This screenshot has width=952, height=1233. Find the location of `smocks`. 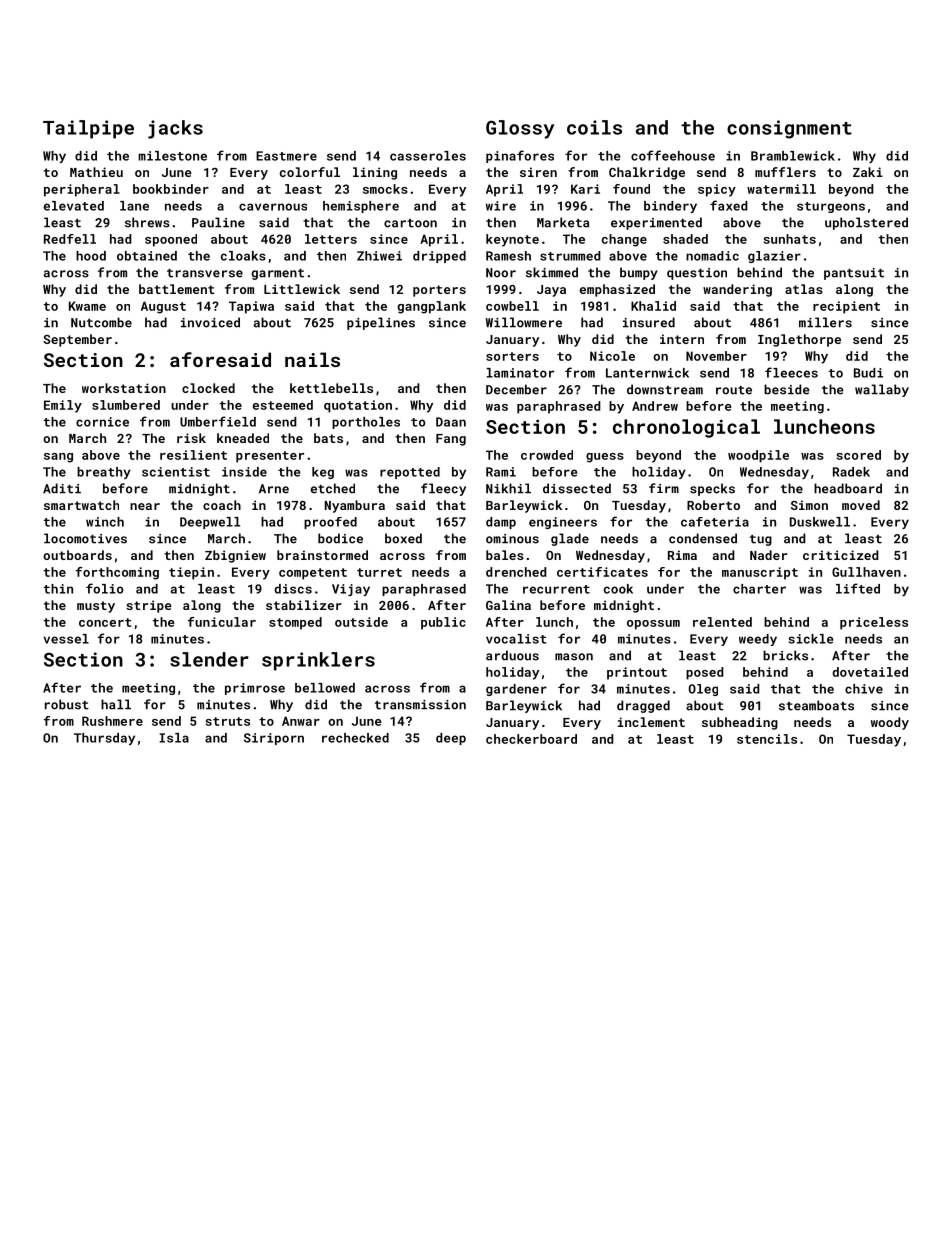

smocks is located at coordinates (385, 189).
